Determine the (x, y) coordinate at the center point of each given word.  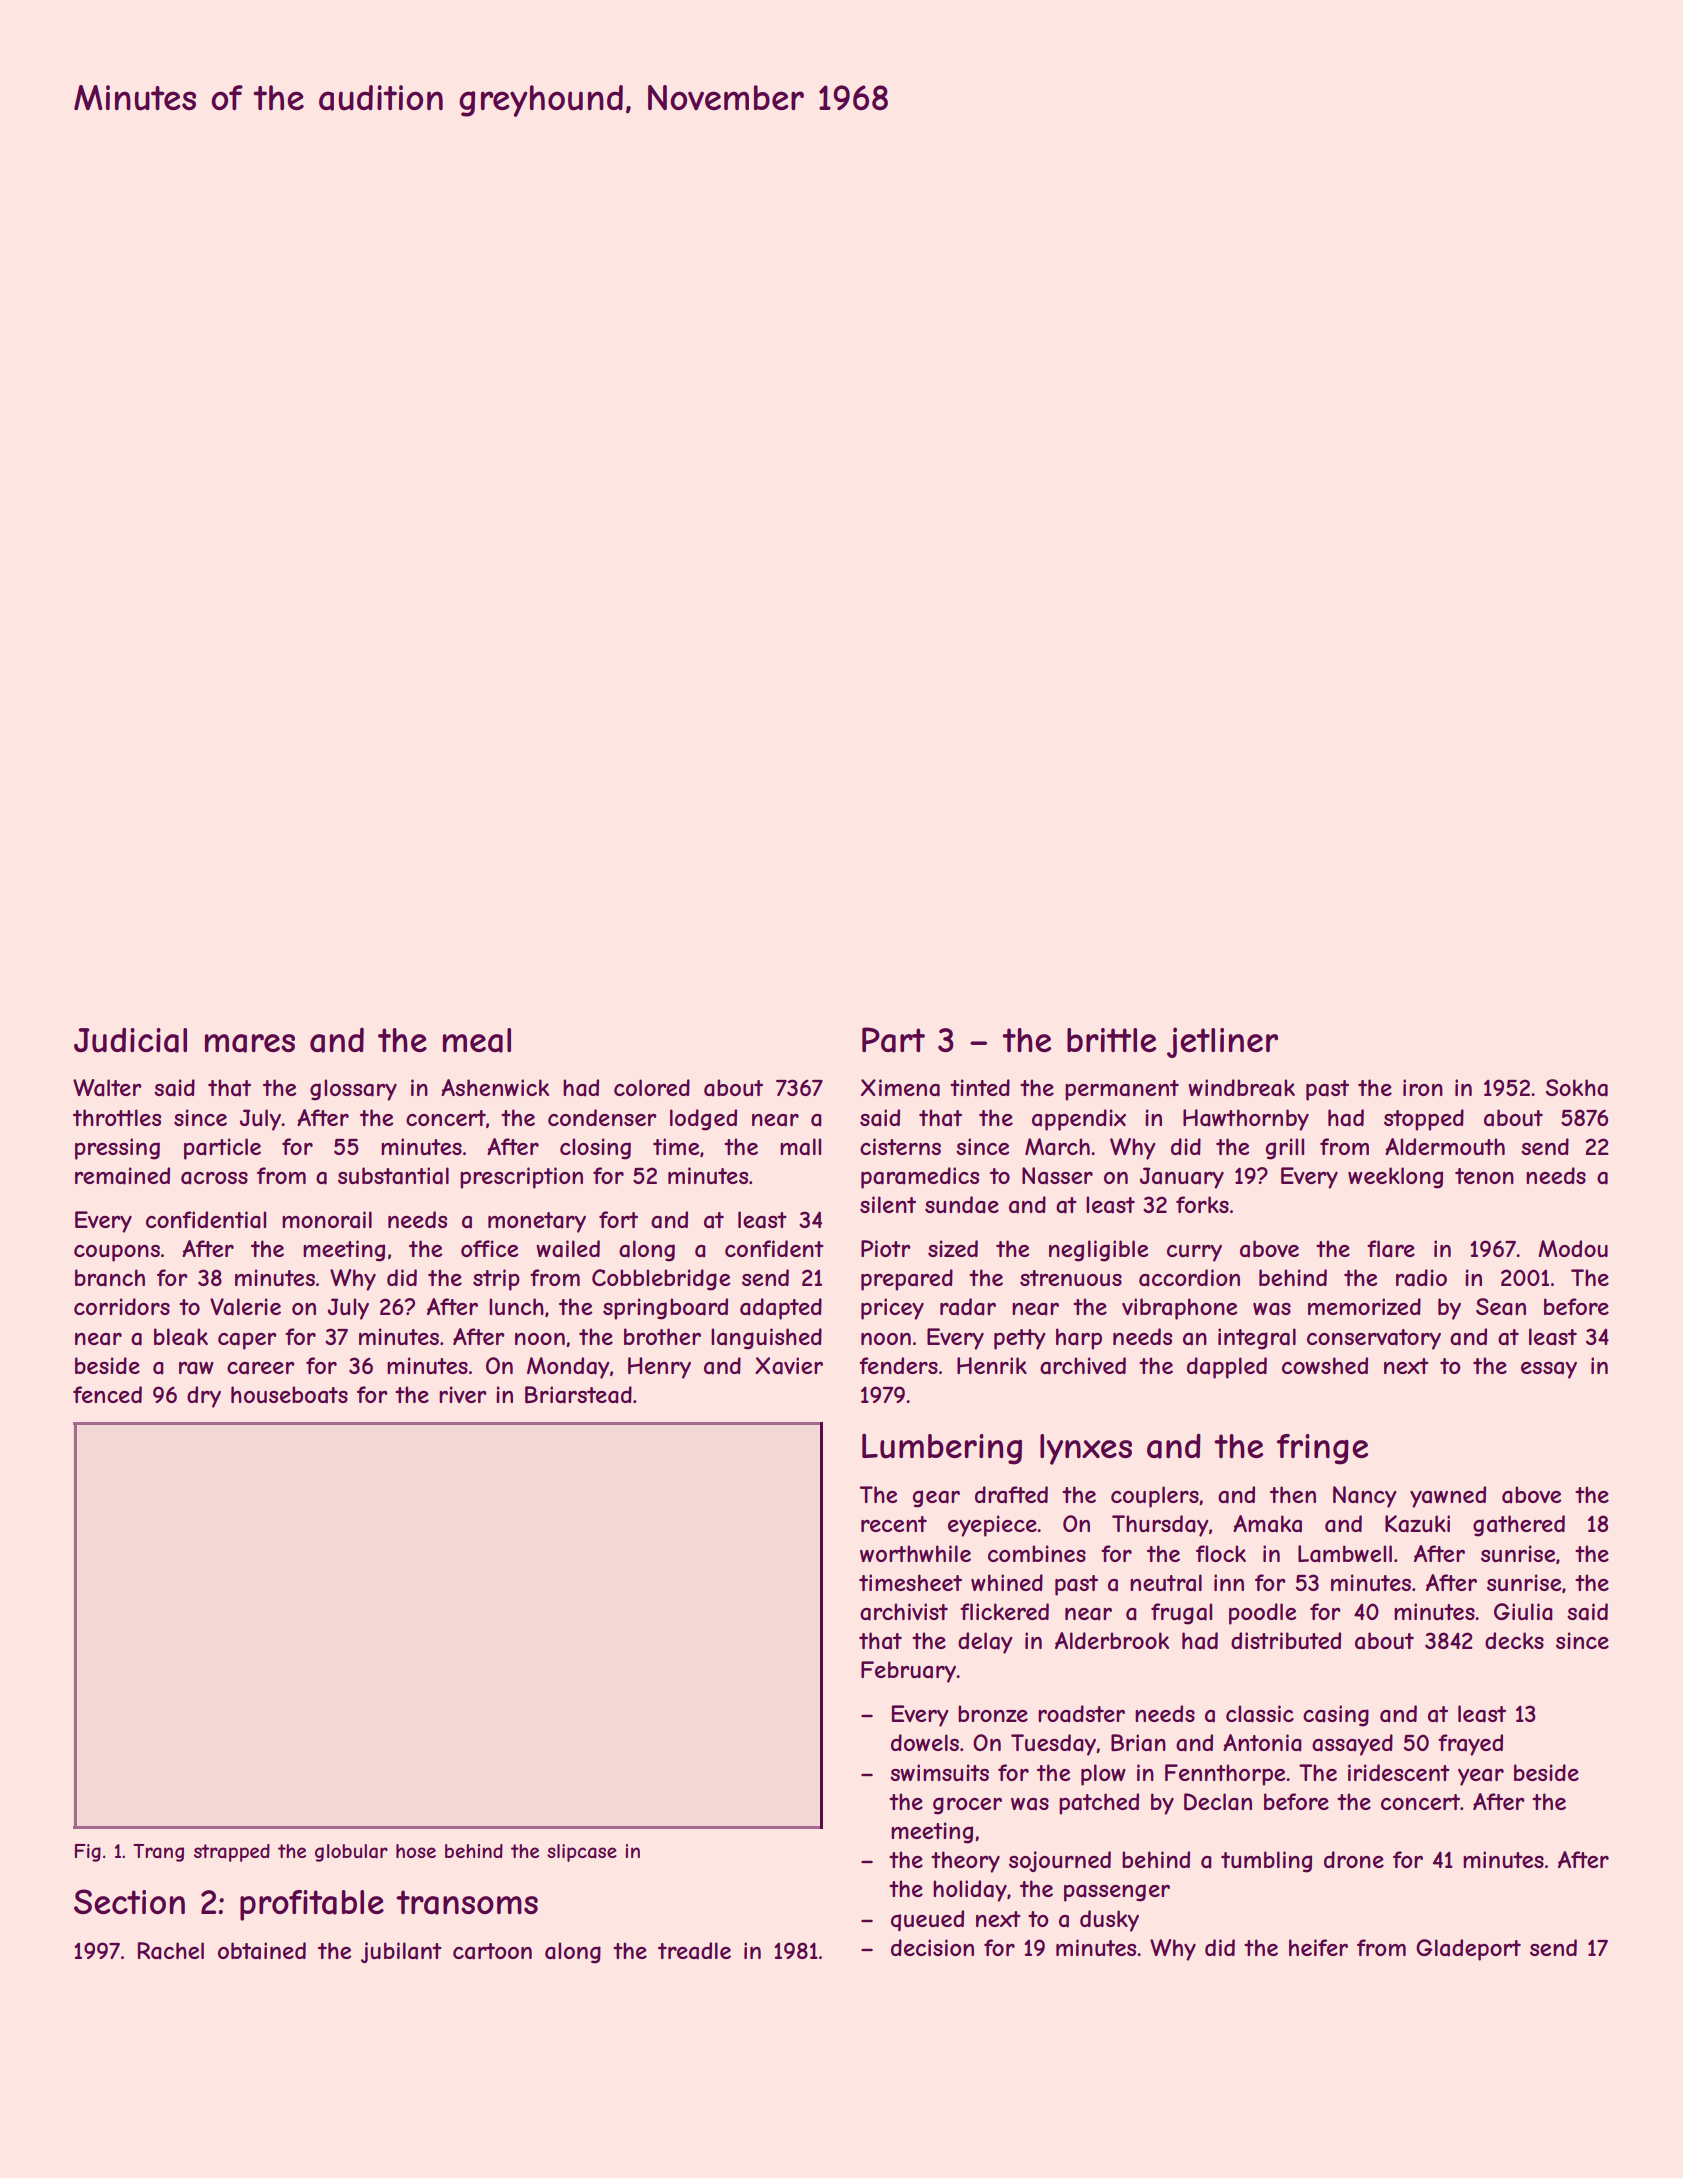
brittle (1111, 1040)
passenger (1117, 1893)
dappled (1227, 1368)
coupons (117, 1253)
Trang (158, 1853)
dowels (925, 1742)
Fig (88, 1853)
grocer (967, 1806)
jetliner (1222, 1042)
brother (662, 1336)
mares (250, 1043)
